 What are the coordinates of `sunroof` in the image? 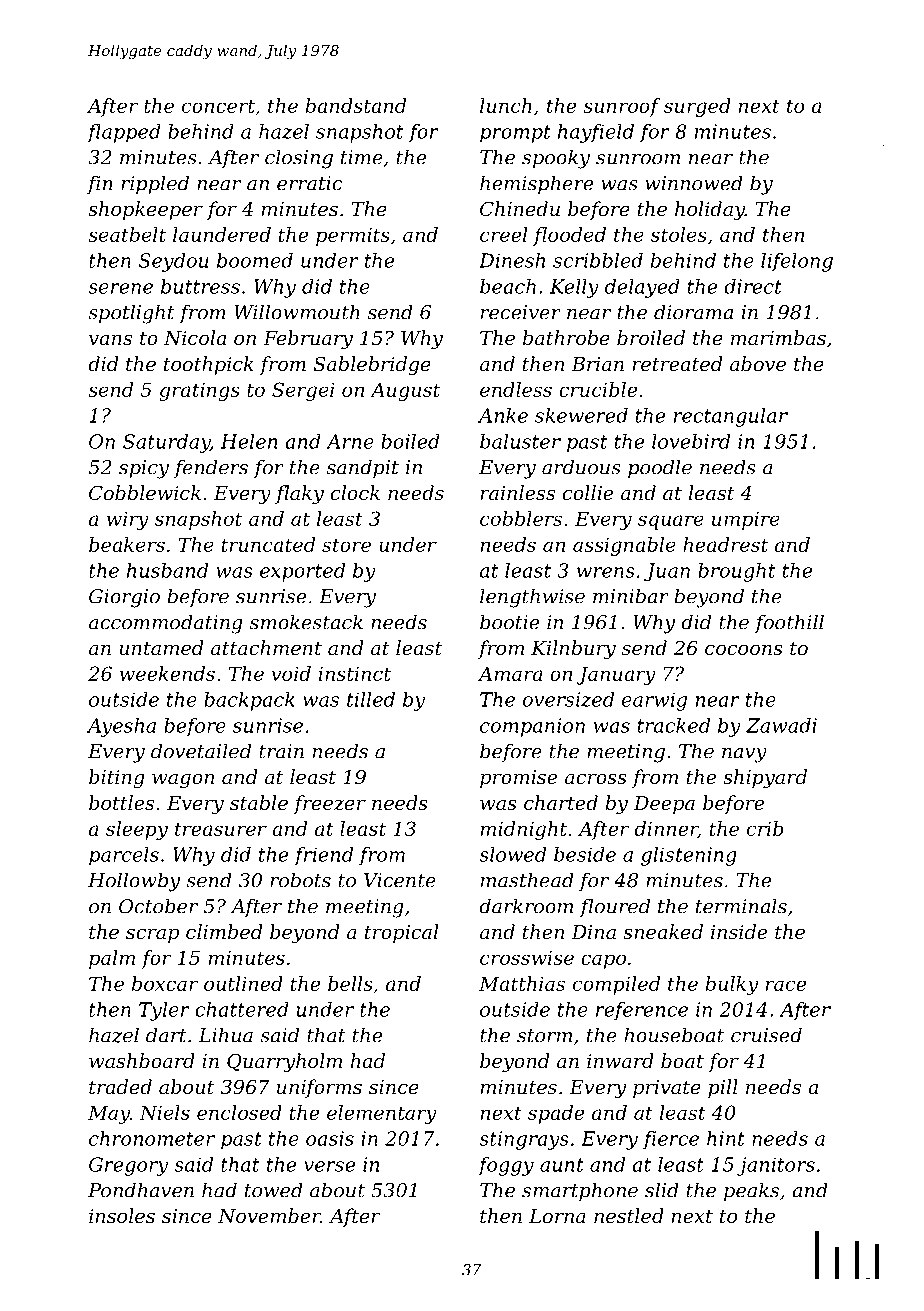 It's located at (622, 107).
